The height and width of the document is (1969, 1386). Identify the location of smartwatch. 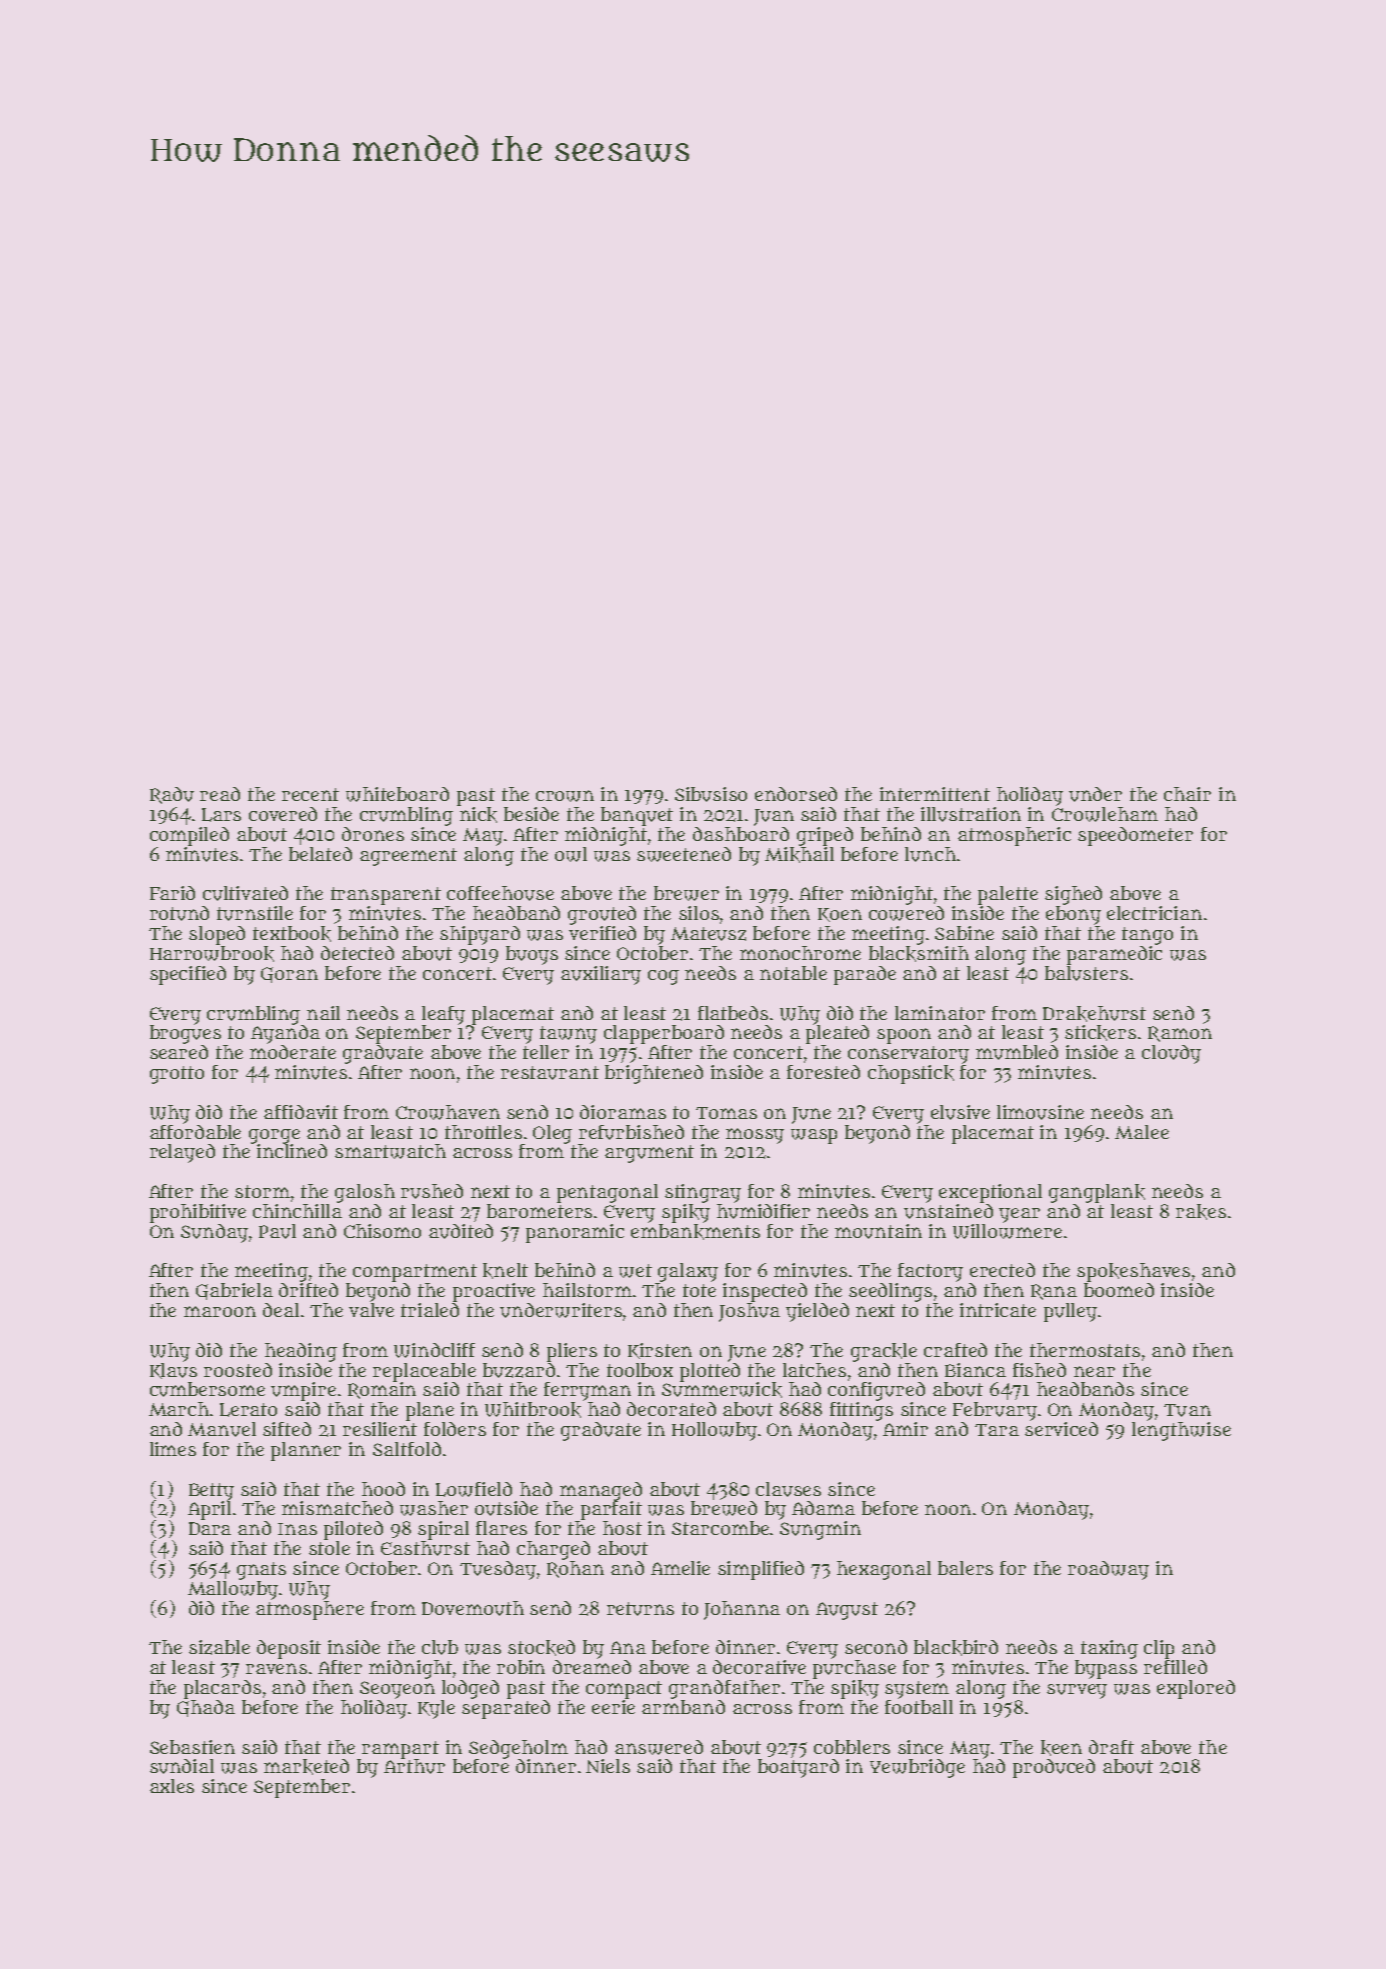
(390, 1151).
